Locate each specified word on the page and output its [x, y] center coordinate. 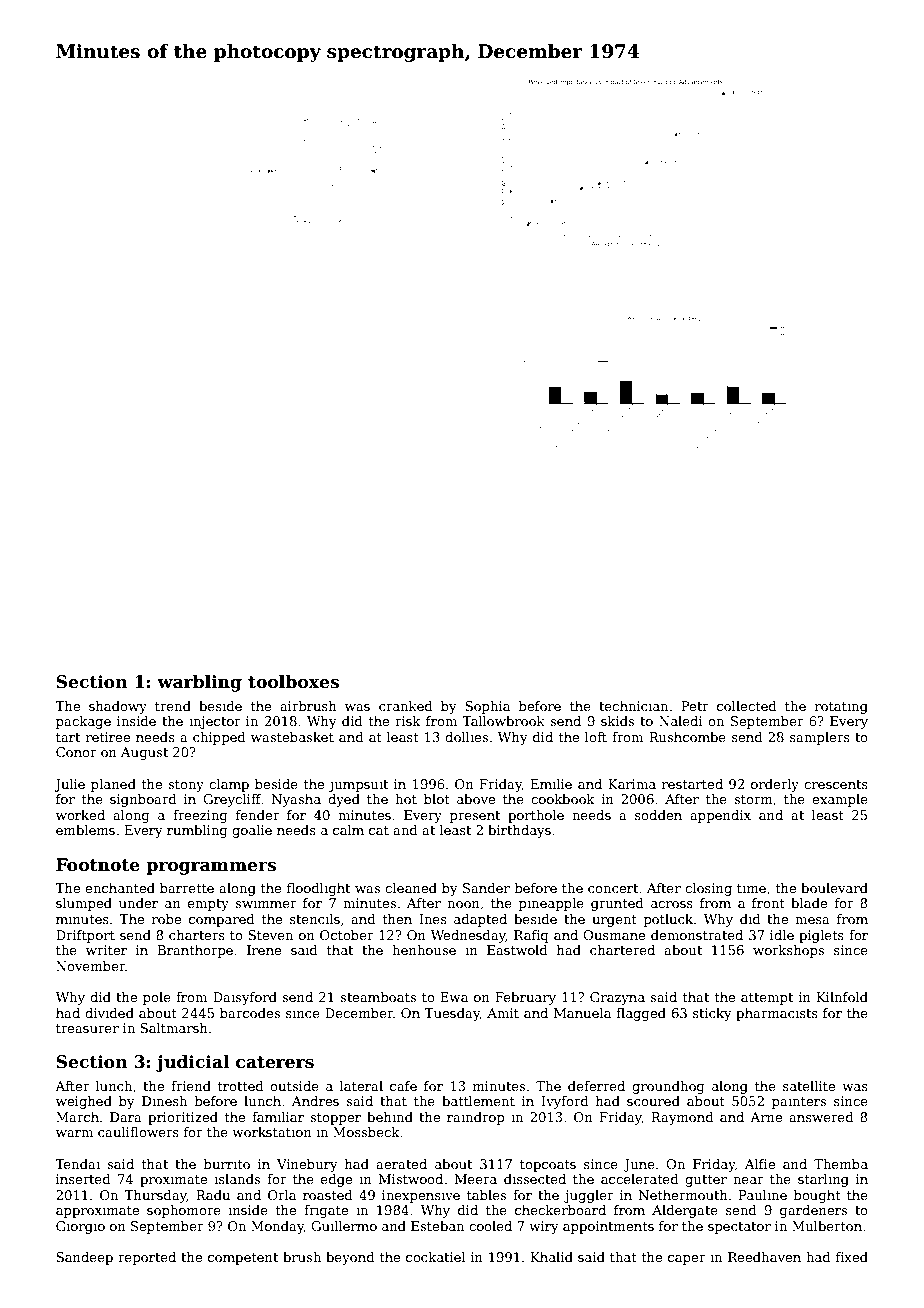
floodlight [318, 889]
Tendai [77, 1164]
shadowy [118, 707]
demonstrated [697, 935]
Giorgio [80, 1227]
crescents [836, 784]
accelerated [640, 1179]
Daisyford [245, 998]
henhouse [424, 950]
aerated [401, 1164]
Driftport [85, 936]
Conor [76, 752]
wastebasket [292, 737]
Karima [632, 784]
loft [596, 737]
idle [782, 935]
